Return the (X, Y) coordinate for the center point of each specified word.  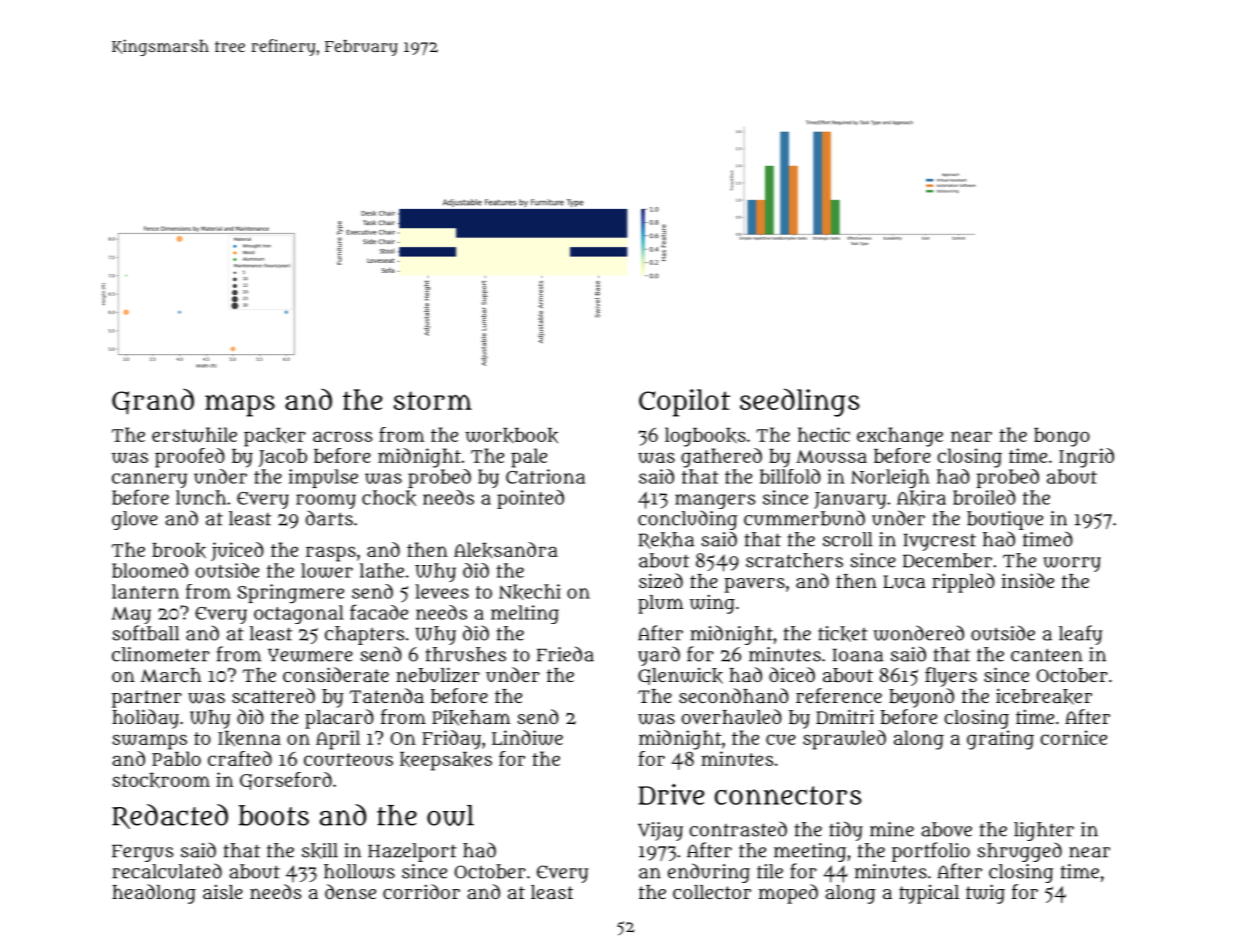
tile (770, 871)
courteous (348, 759)
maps (240, 405)
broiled (984, 497)
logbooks (705, 437)
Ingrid (1086, 458)
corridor (421, 891)
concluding (688, 520)
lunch (201, 497)
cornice (1073, 737)
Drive (671, 794)
